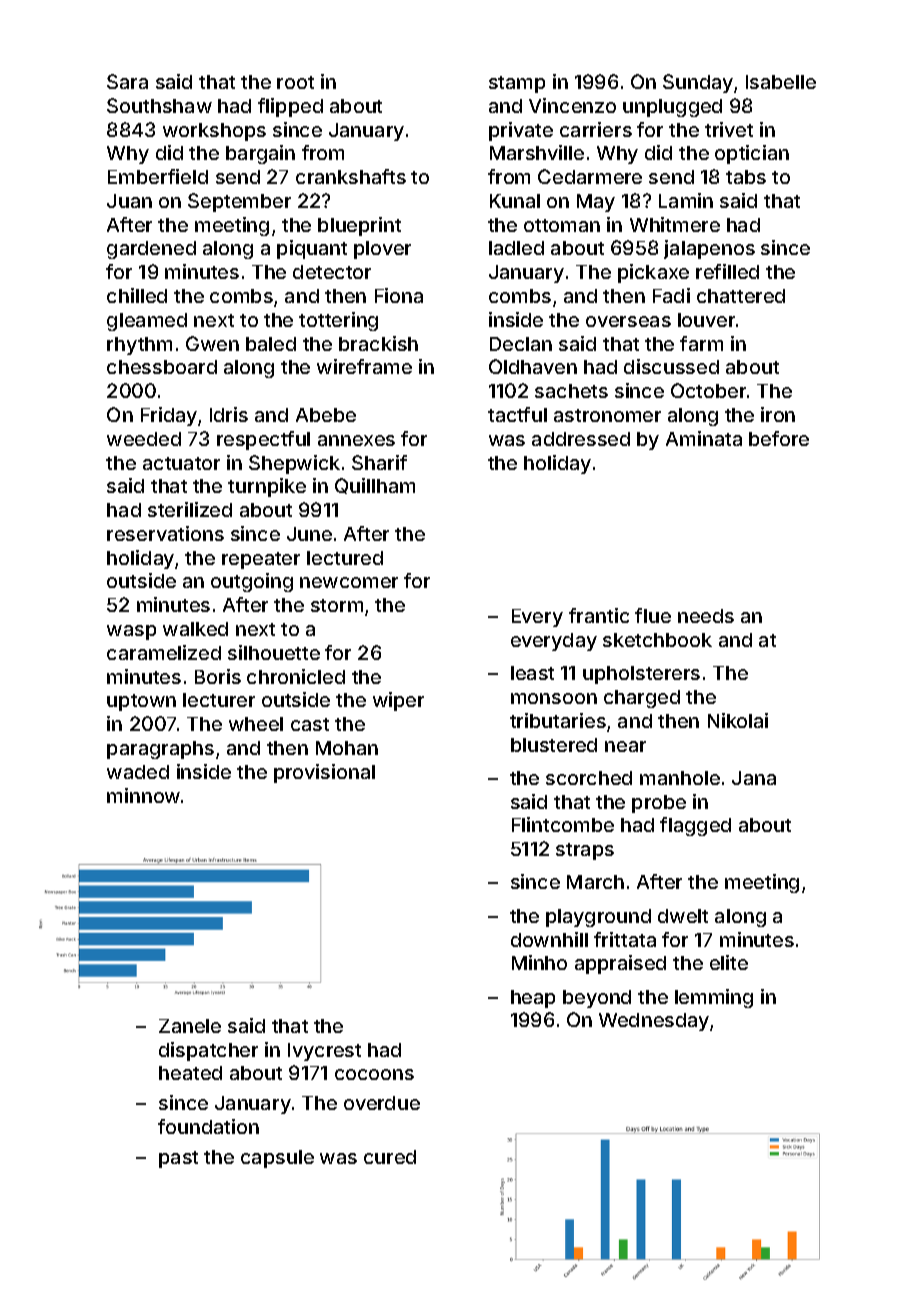 The image size is (924, 1311). I want to click on capsule, so click(277, 1159).
